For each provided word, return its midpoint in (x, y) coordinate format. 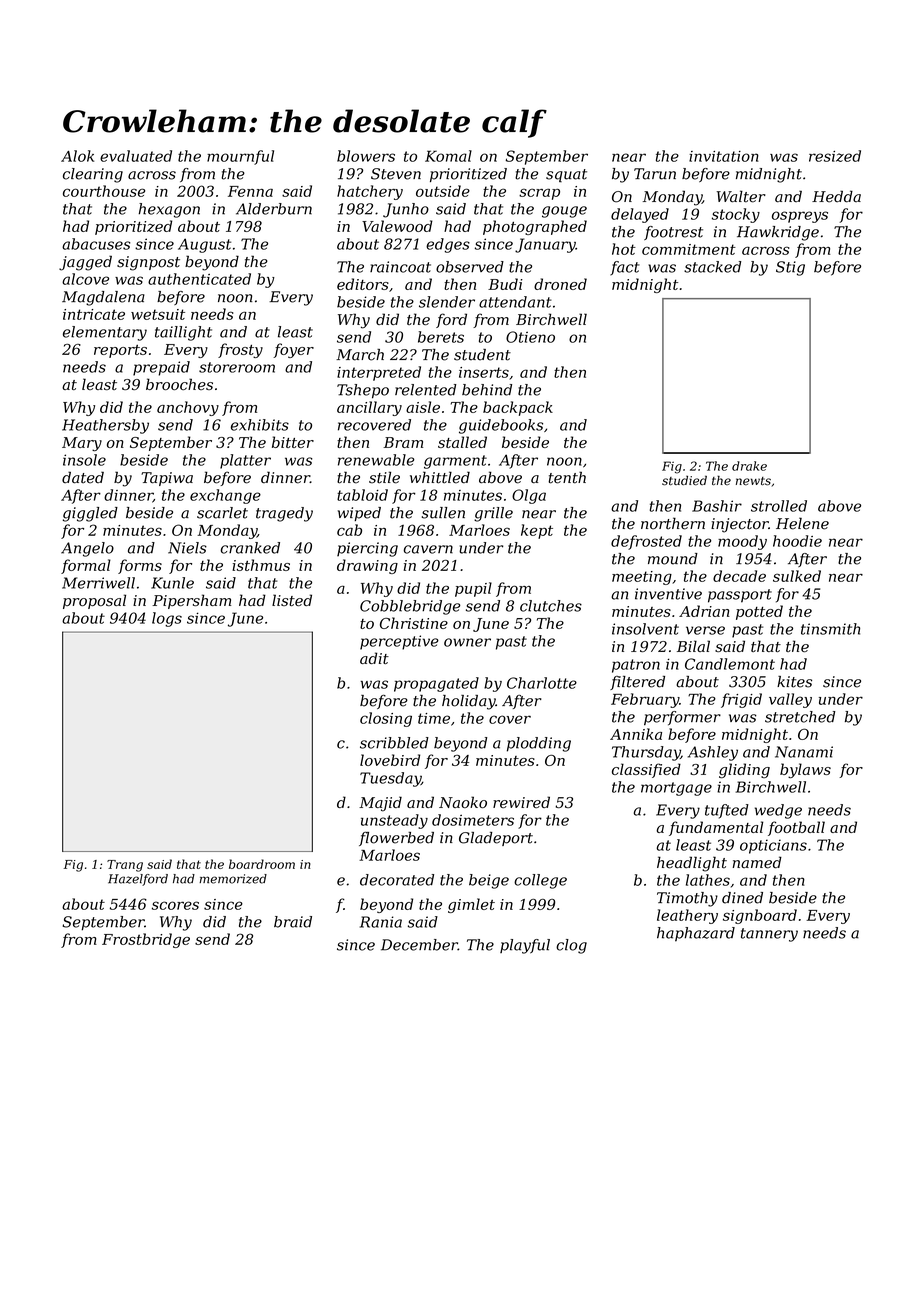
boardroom (262, 864)
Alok (77, 156)
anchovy (188, 408)
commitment (689, 249)
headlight (692, 864)
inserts (484, 372)
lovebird (390, 760)
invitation (724, 156)
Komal (448, 156)
